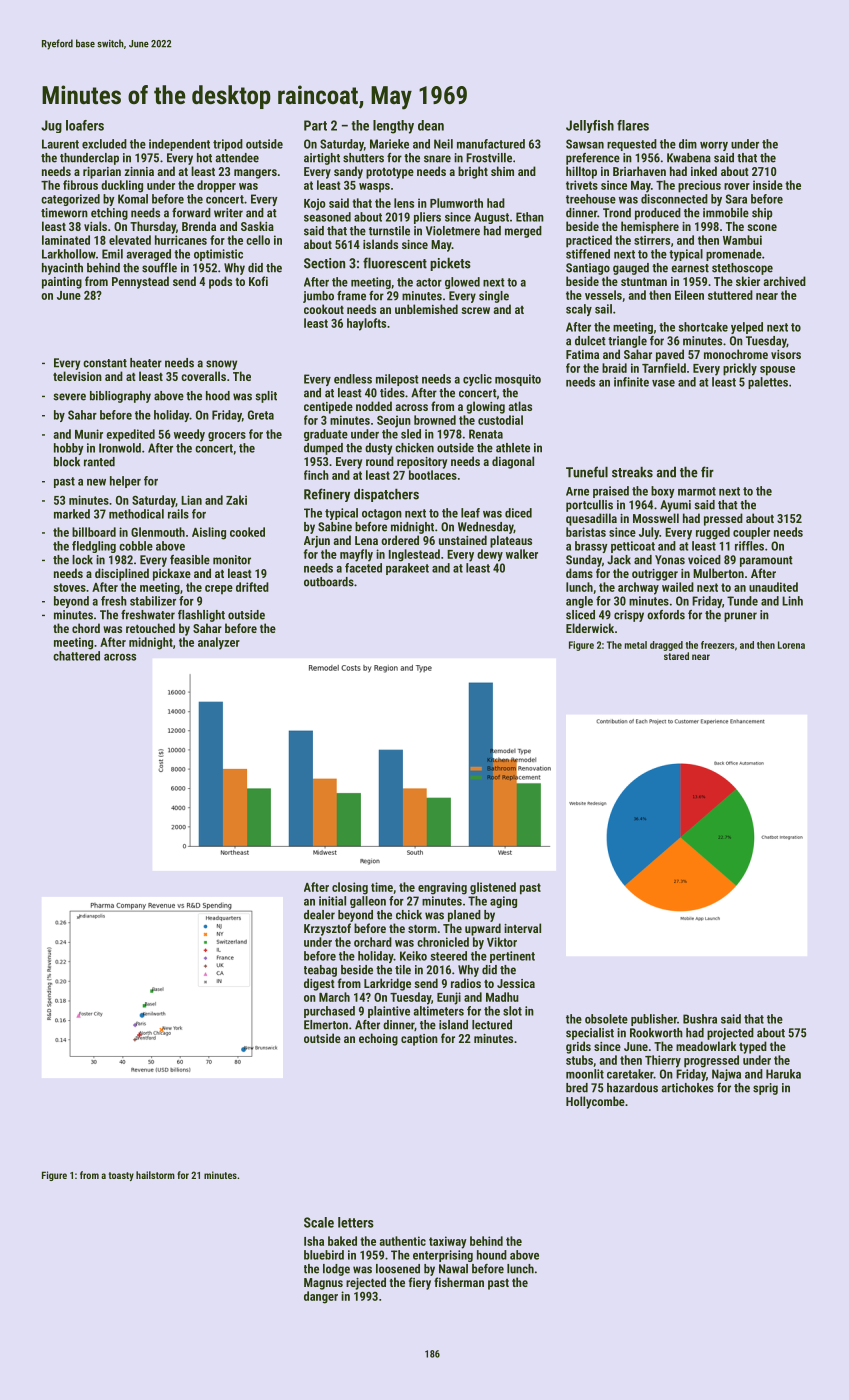  Describe the element at coordinates (51, 126) in the screenshot. I see `Jug` at that location.
